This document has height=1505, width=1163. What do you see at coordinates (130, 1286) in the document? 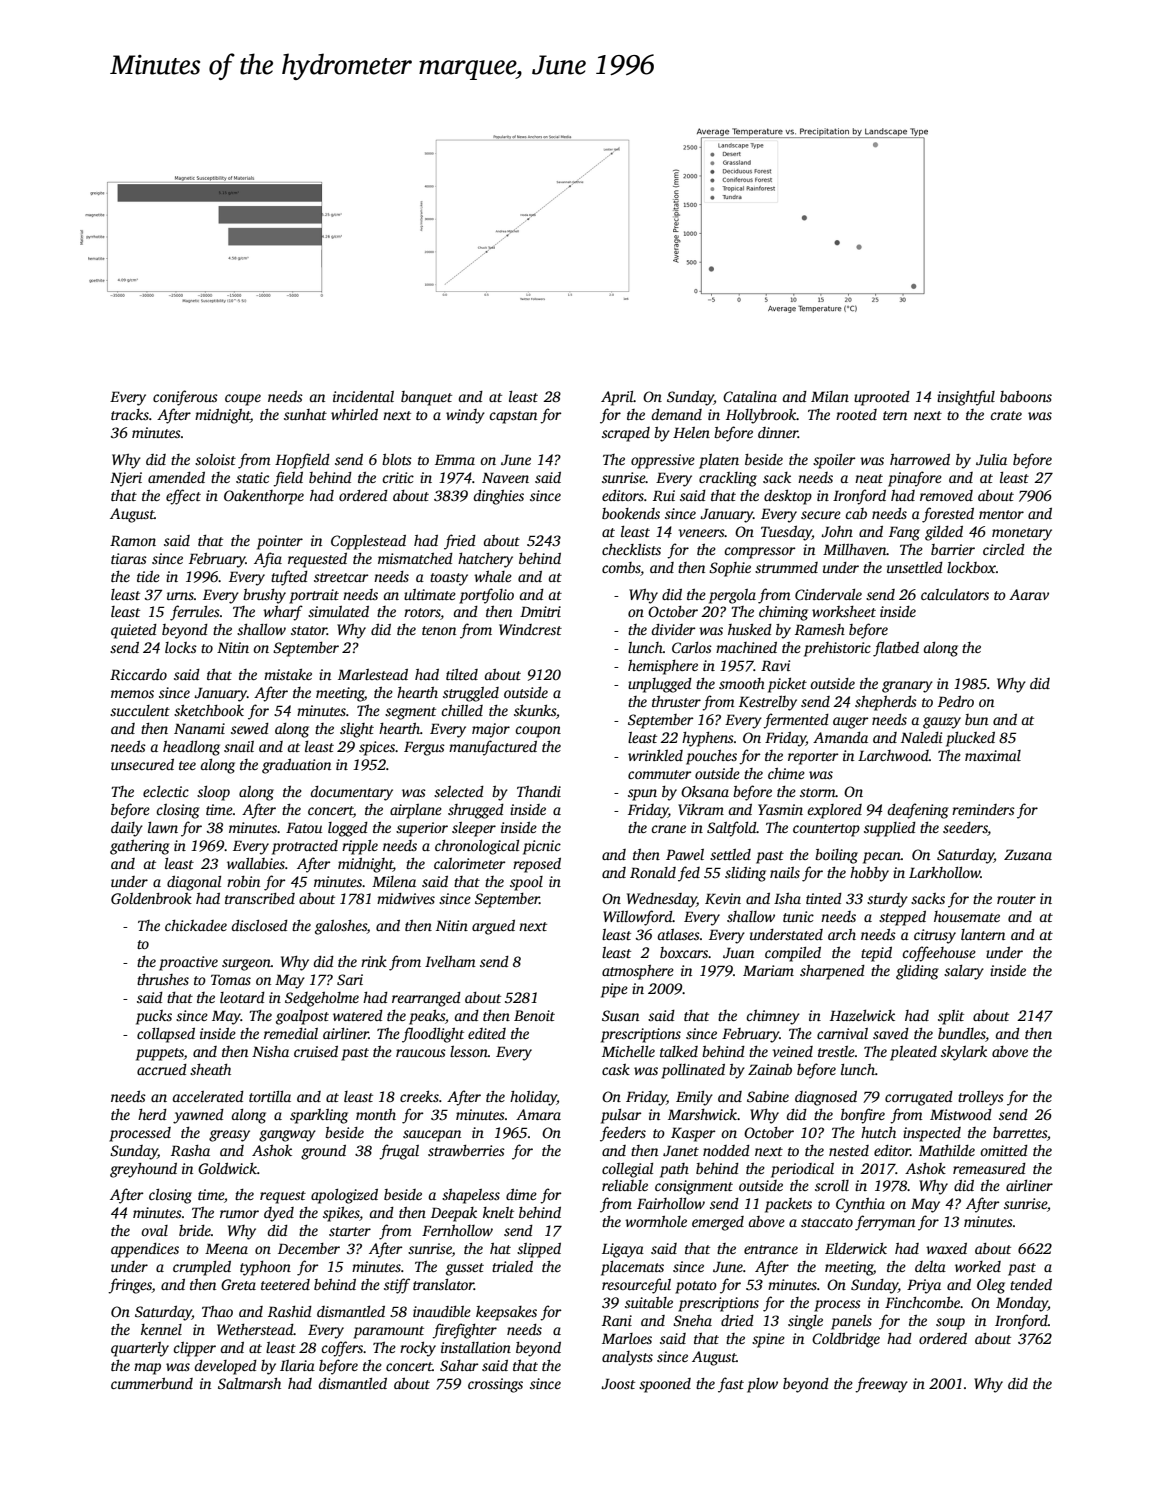
I see `fringes` at bounding box center [130, 1286].
